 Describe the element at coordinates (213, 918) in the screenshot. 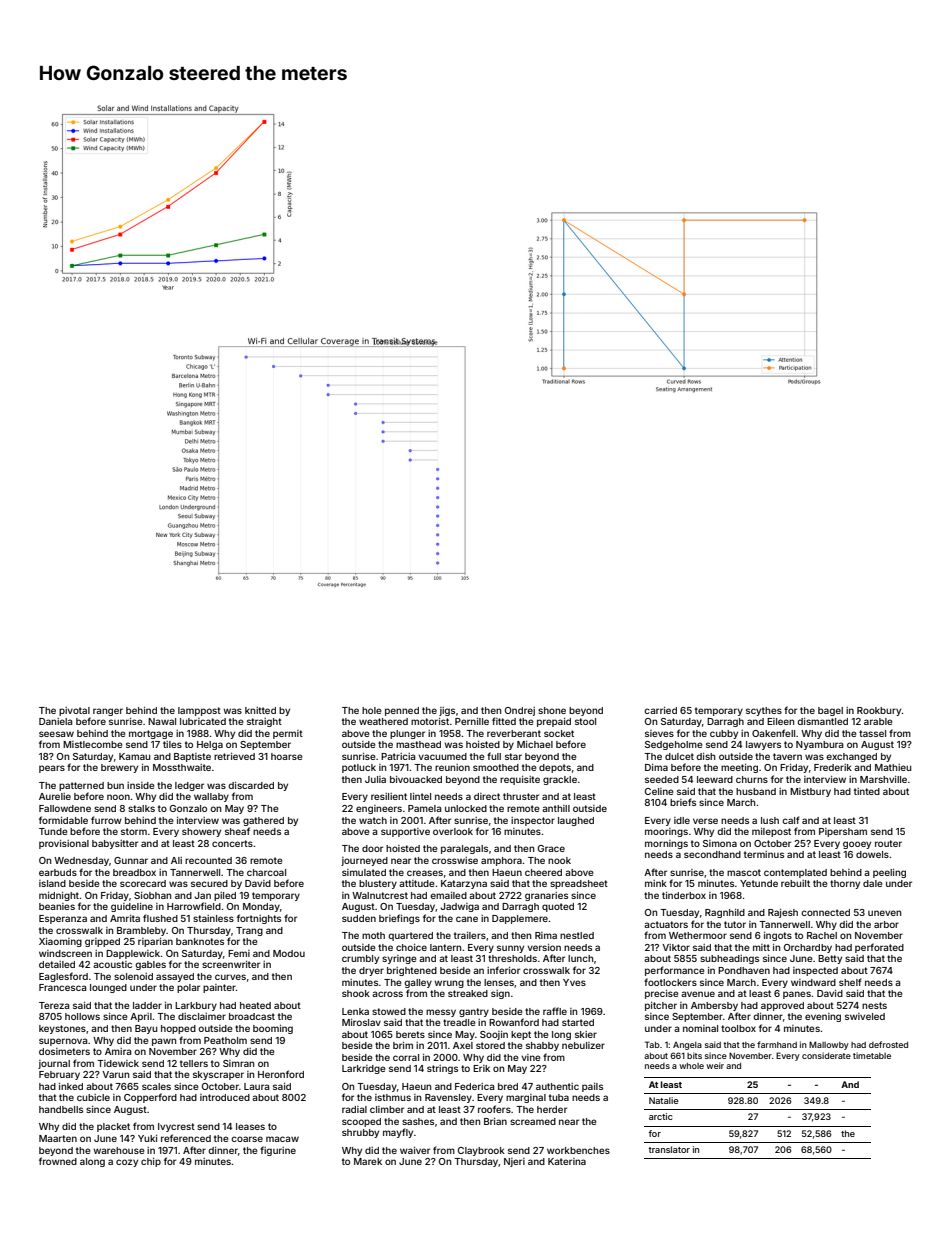

I see `stainless` at that location.
